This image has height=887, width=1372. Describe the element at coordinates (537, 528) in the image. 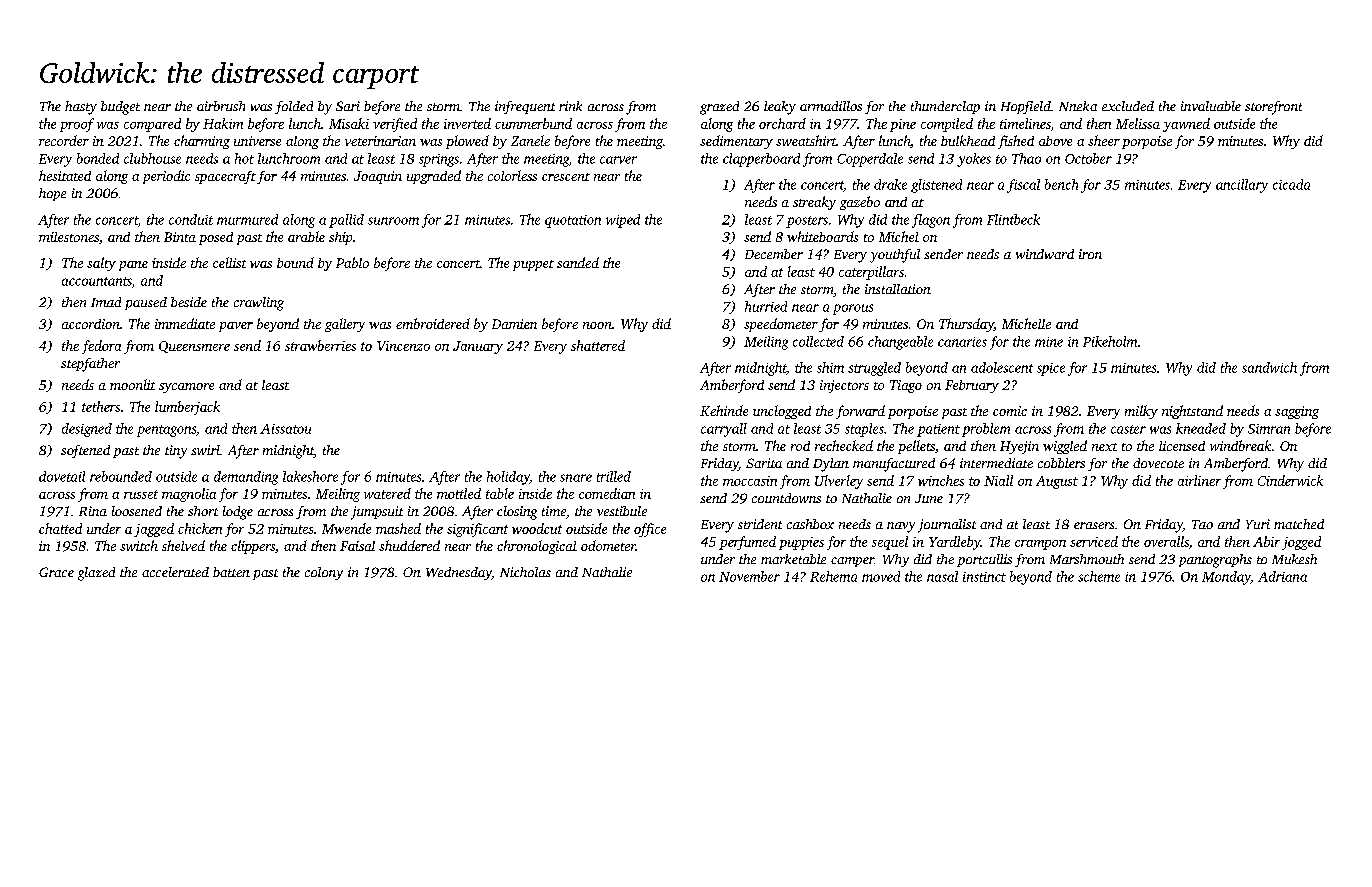

I see `woodcut` at that location.
